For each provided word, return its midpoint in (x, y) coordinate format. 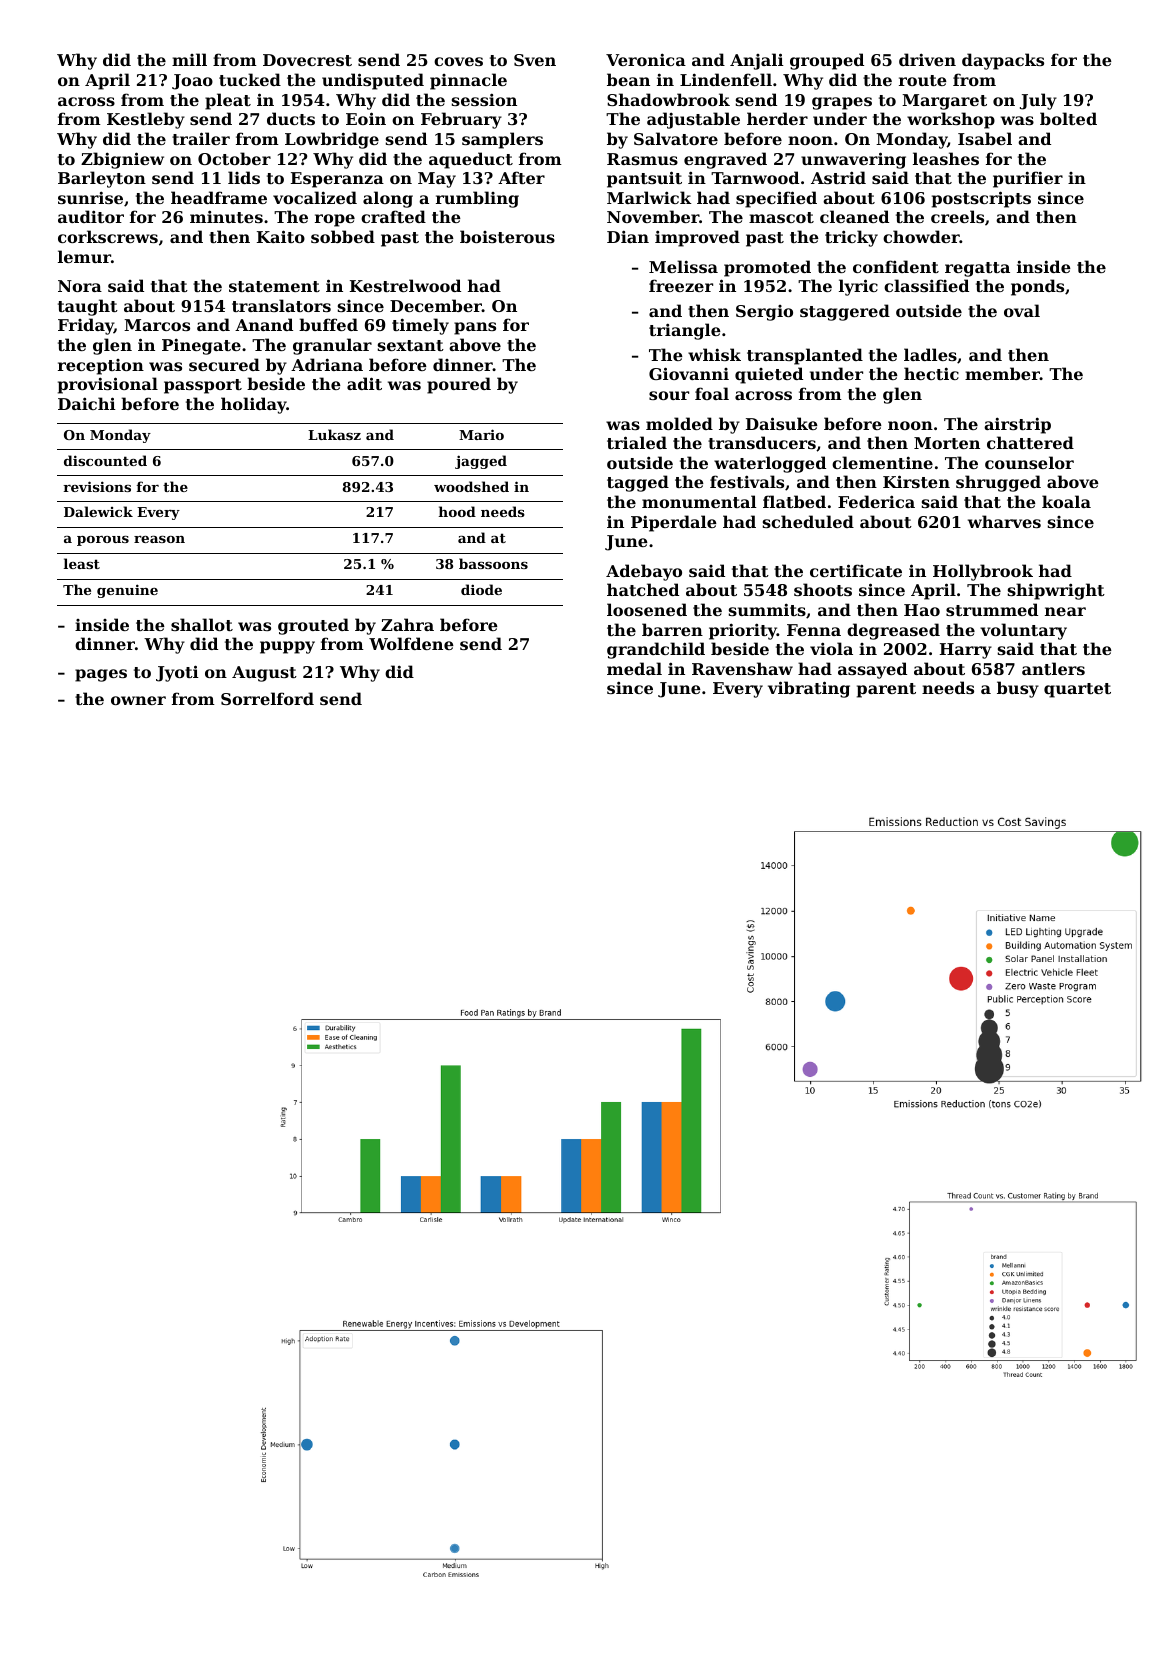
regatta (977, 269)
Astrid (838, 177)
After (521, 177)
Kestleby (146, 120)
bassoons (493, 563)
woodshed (471, 486)
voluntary (1023, 631)
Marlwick (649, 197)
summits (767, 609)
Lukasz (334, 434)
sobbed (343, 236)
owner (138, 700)
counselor (1029, 462)
